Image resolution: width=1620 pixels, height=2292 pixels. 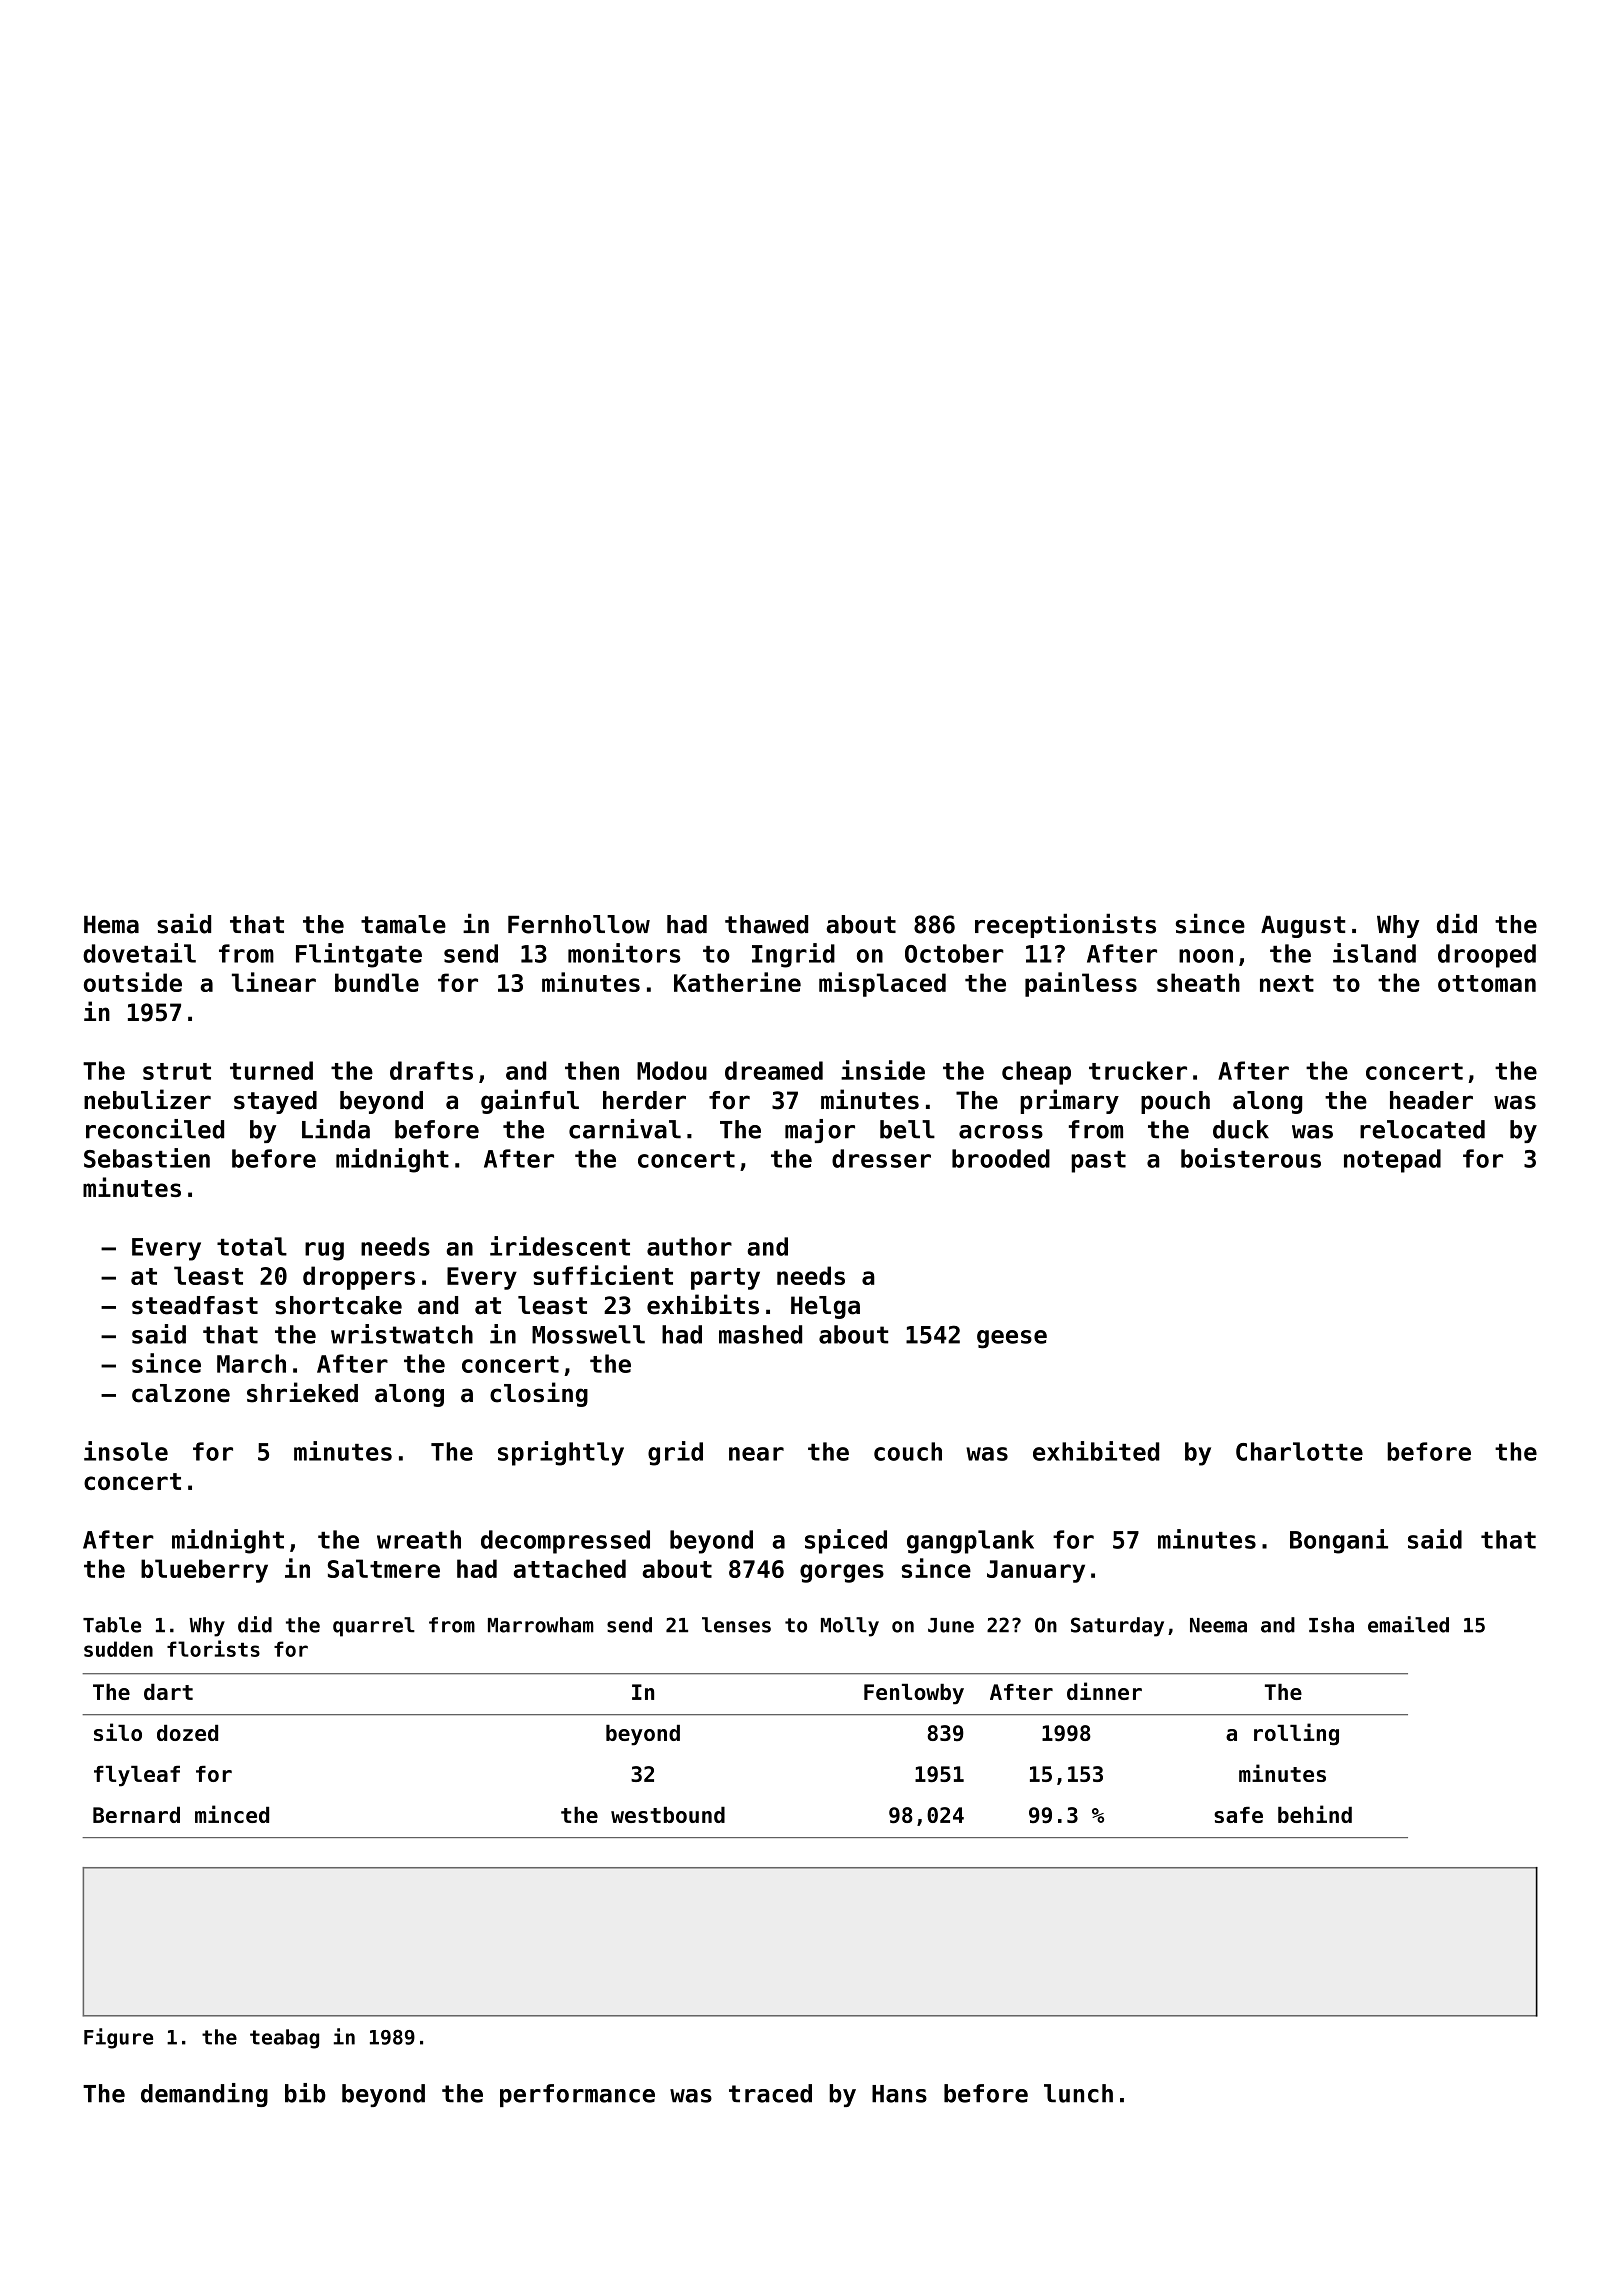 What do you see at coordinates (820, 1131) in the image?
I see `major` at bounding box center [820, 1131].
